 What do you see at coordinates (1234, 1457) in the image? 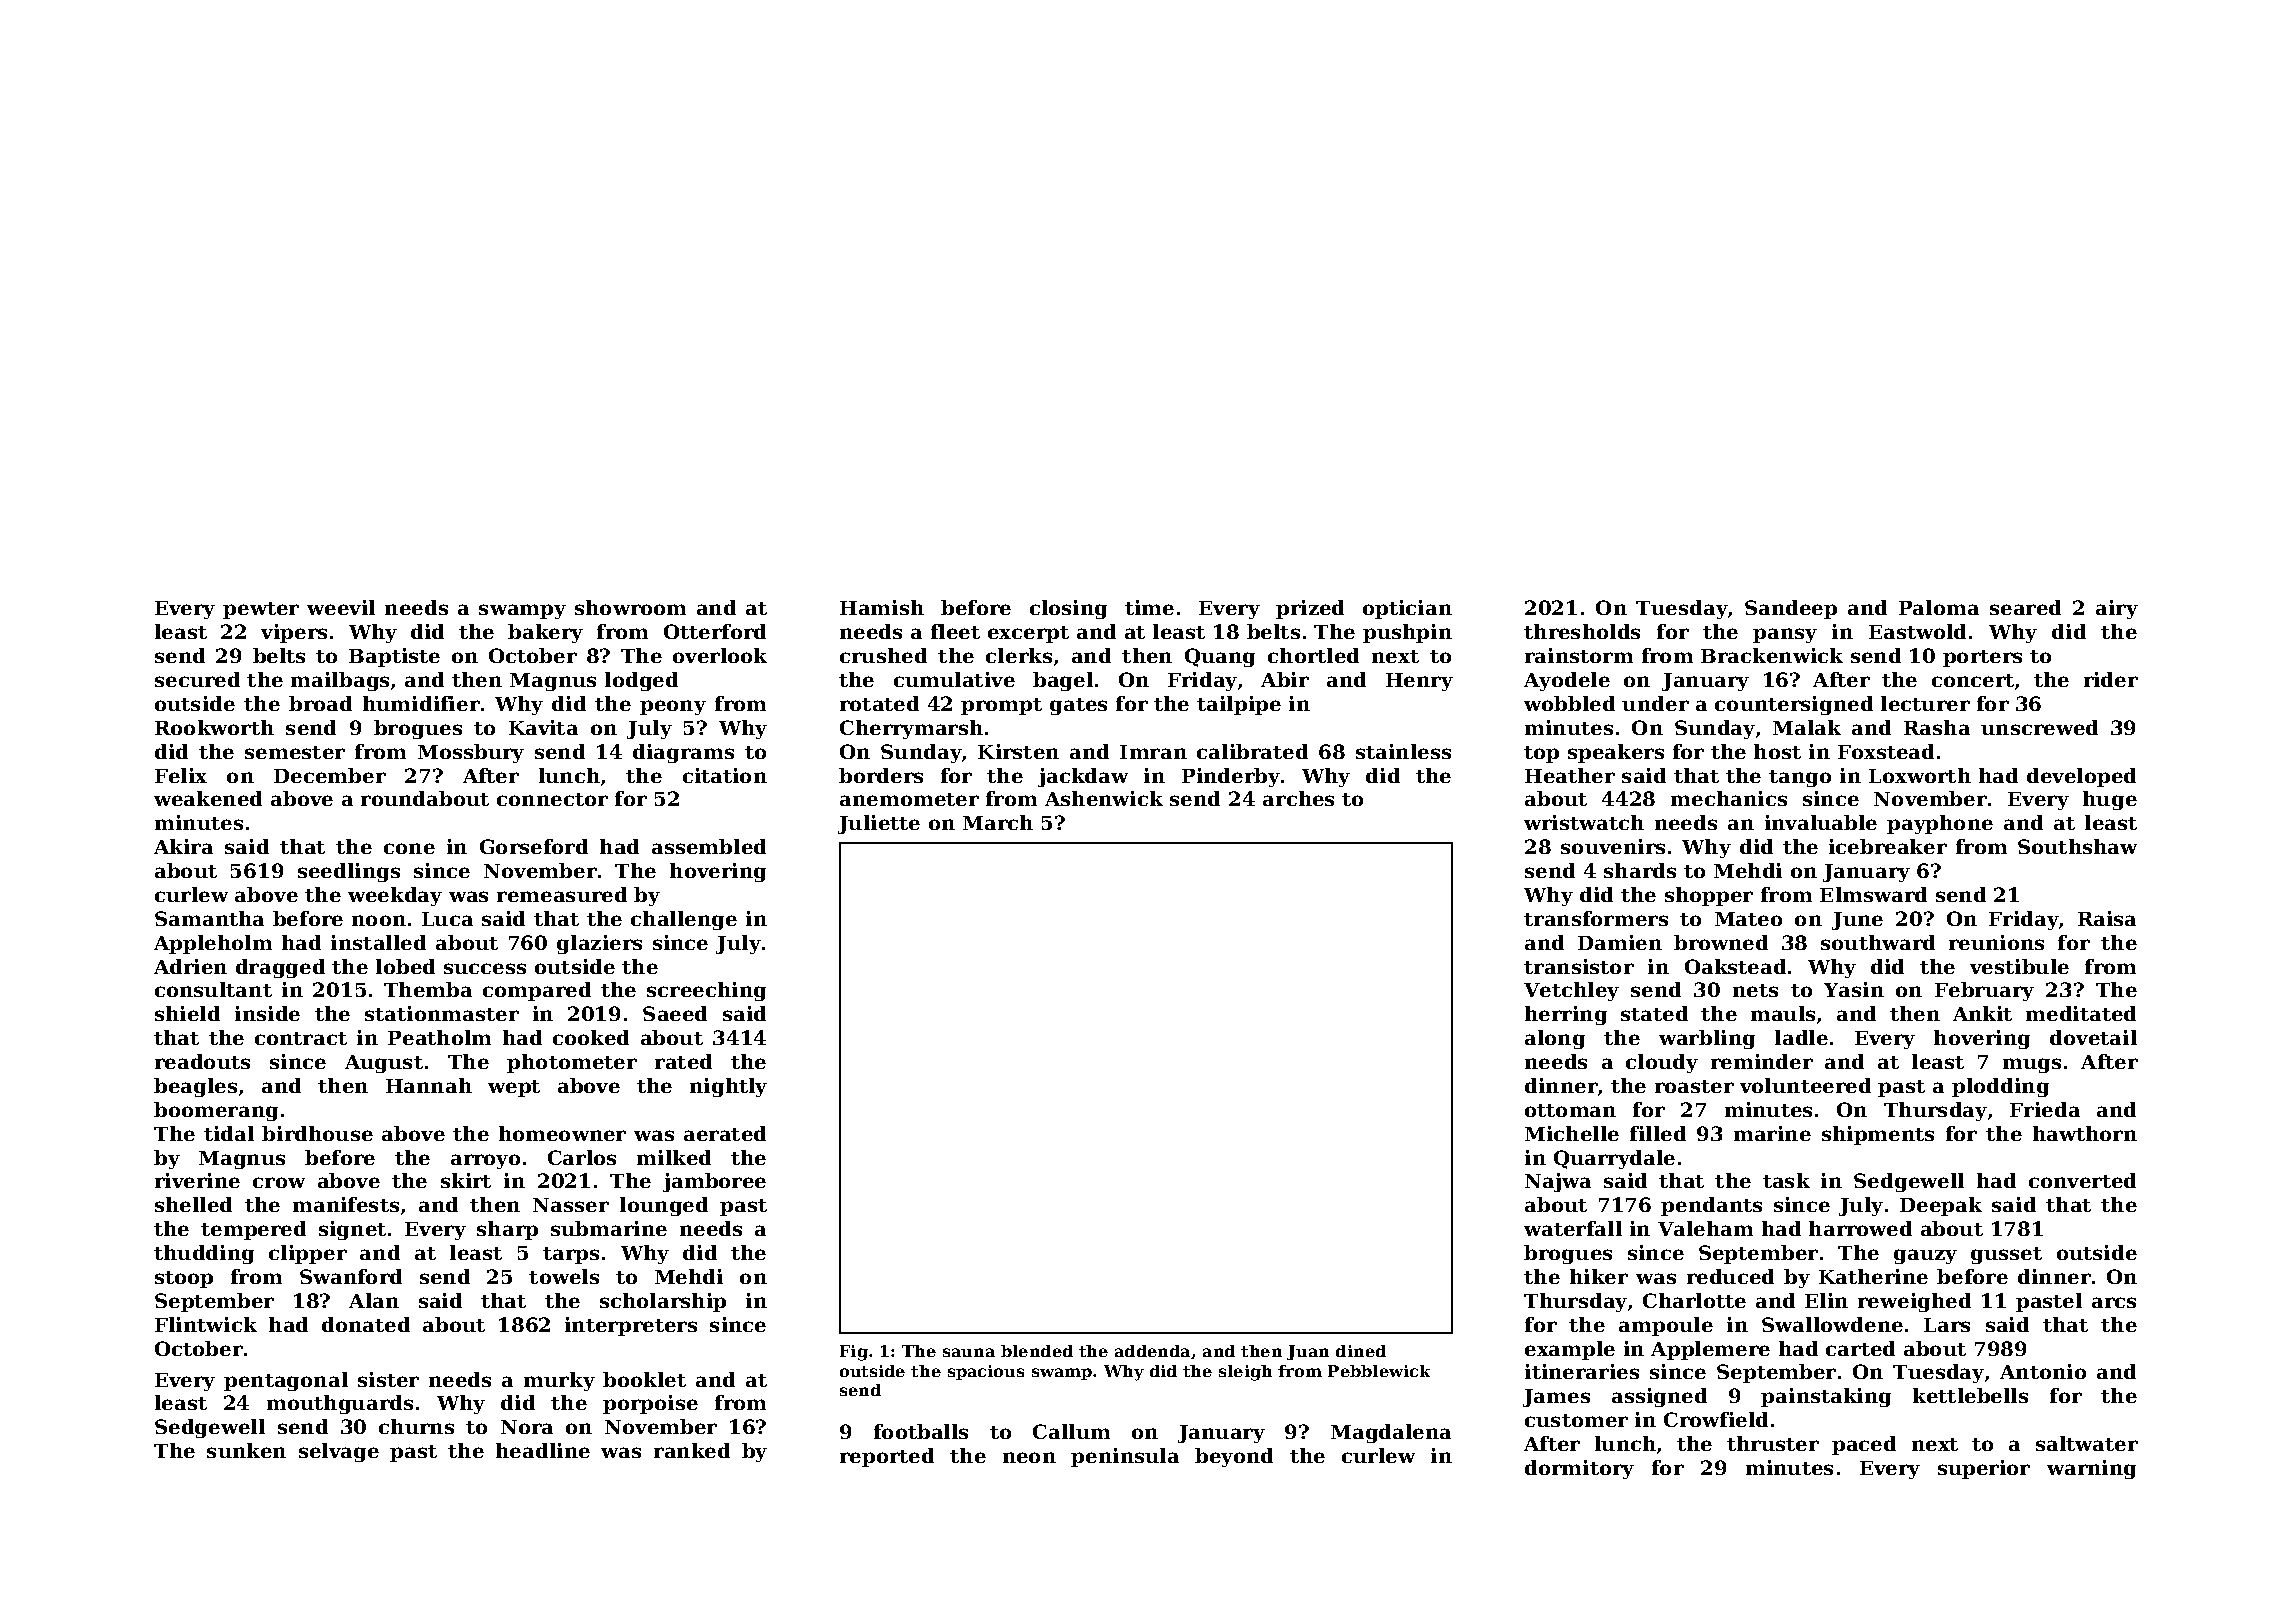
I see `beyond` at bounding box center [1234, 1457].
